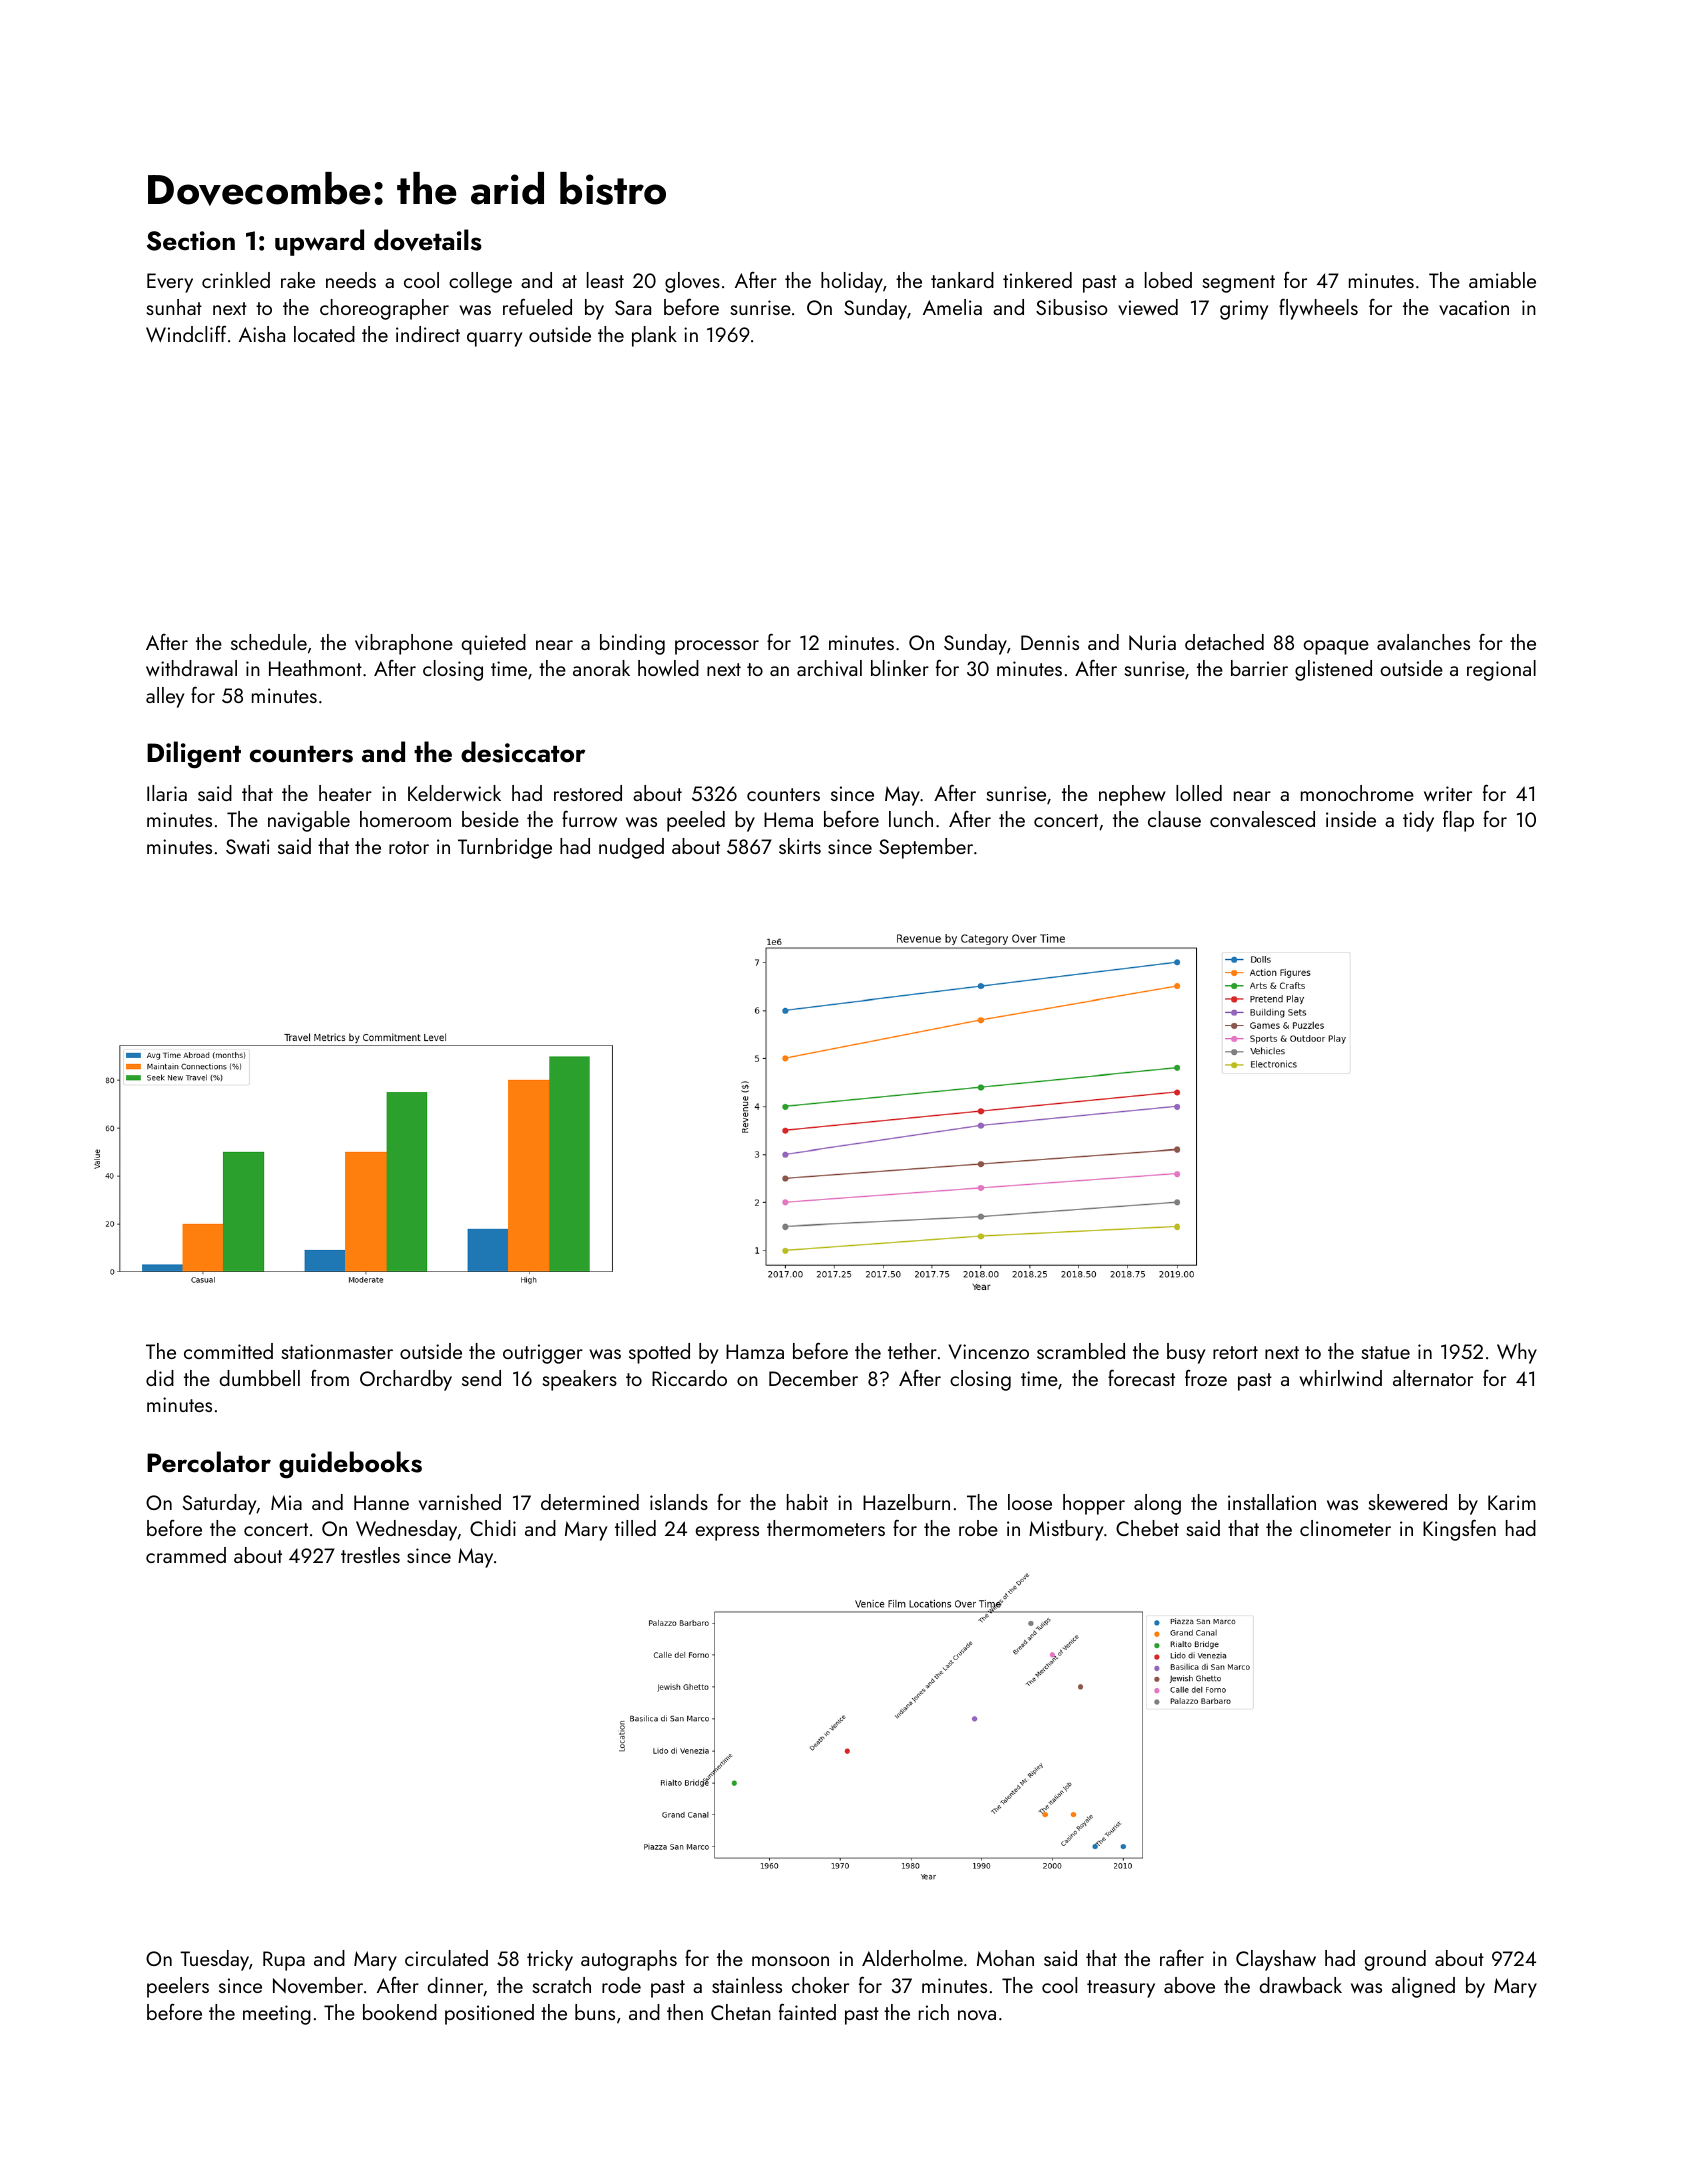 This screenshot has height=2178, width=1683. What do you see at coordinates (1244, 310) in the screenshot?
I see `grimy` at bounding box center [1244, 310].
